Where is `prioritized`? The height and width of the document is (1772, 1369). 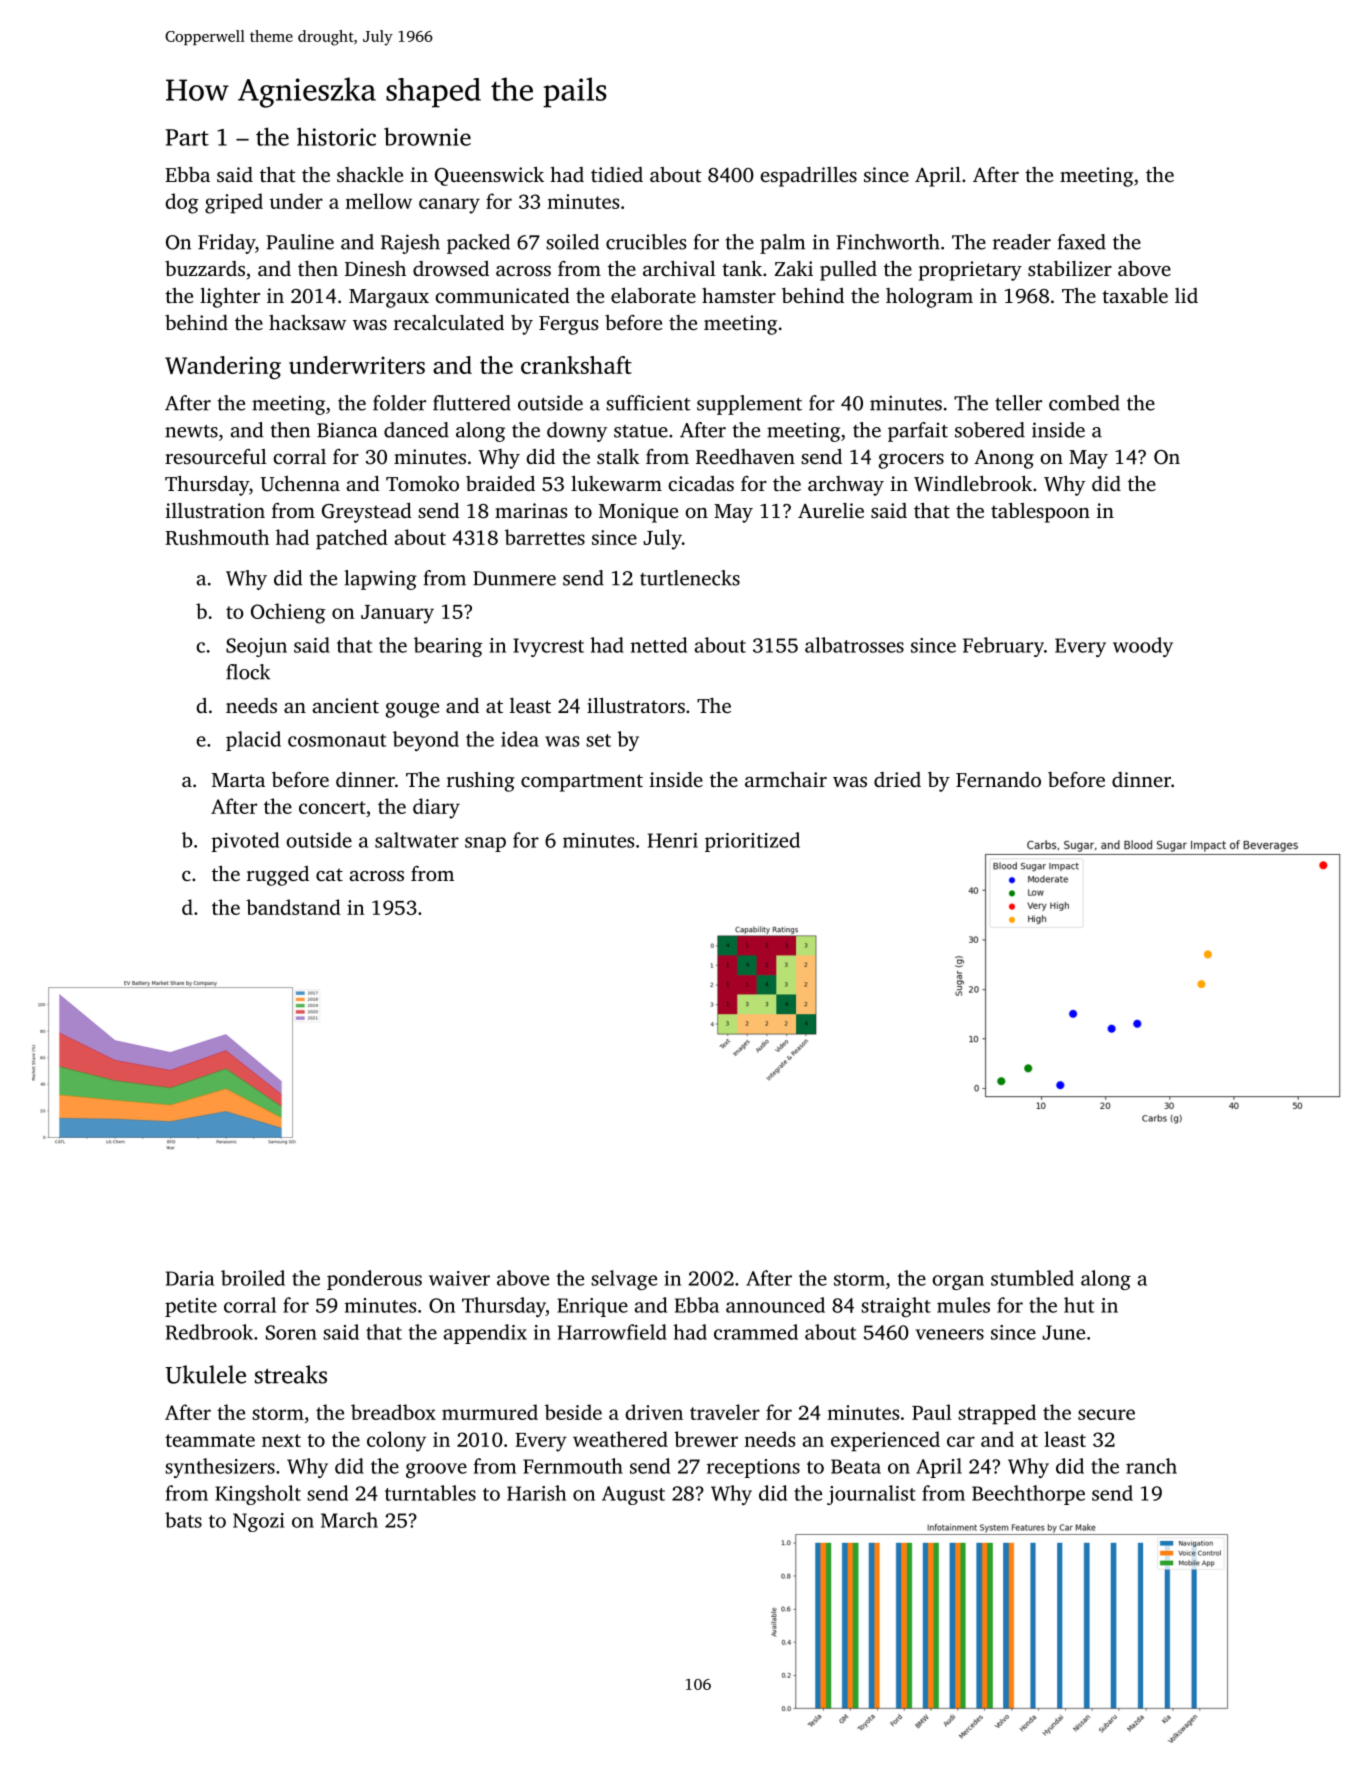
prioritized is located at coordinates (752, 842).
